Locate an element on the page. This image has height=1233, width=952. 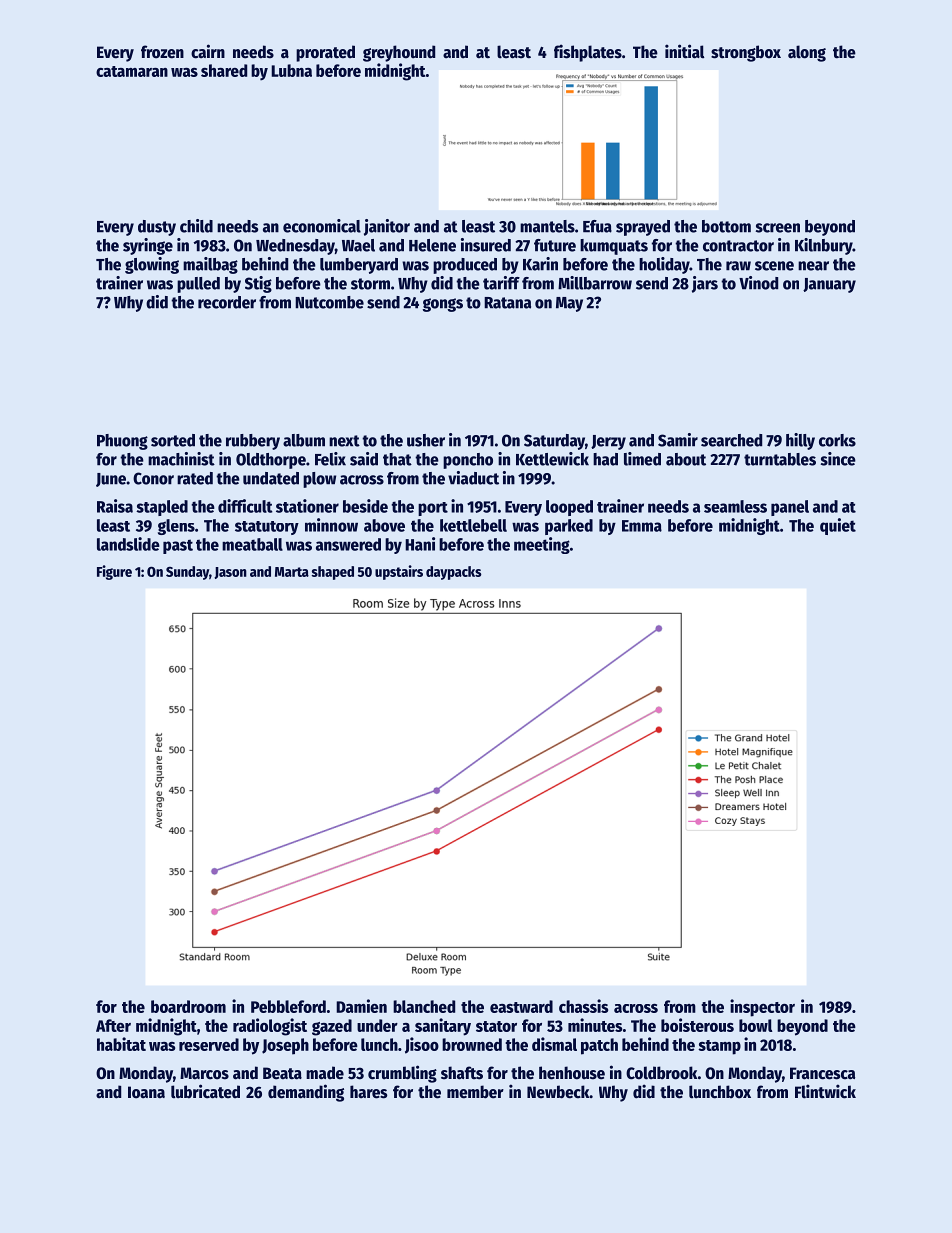
recorder is located at coordinates (227, 302).
